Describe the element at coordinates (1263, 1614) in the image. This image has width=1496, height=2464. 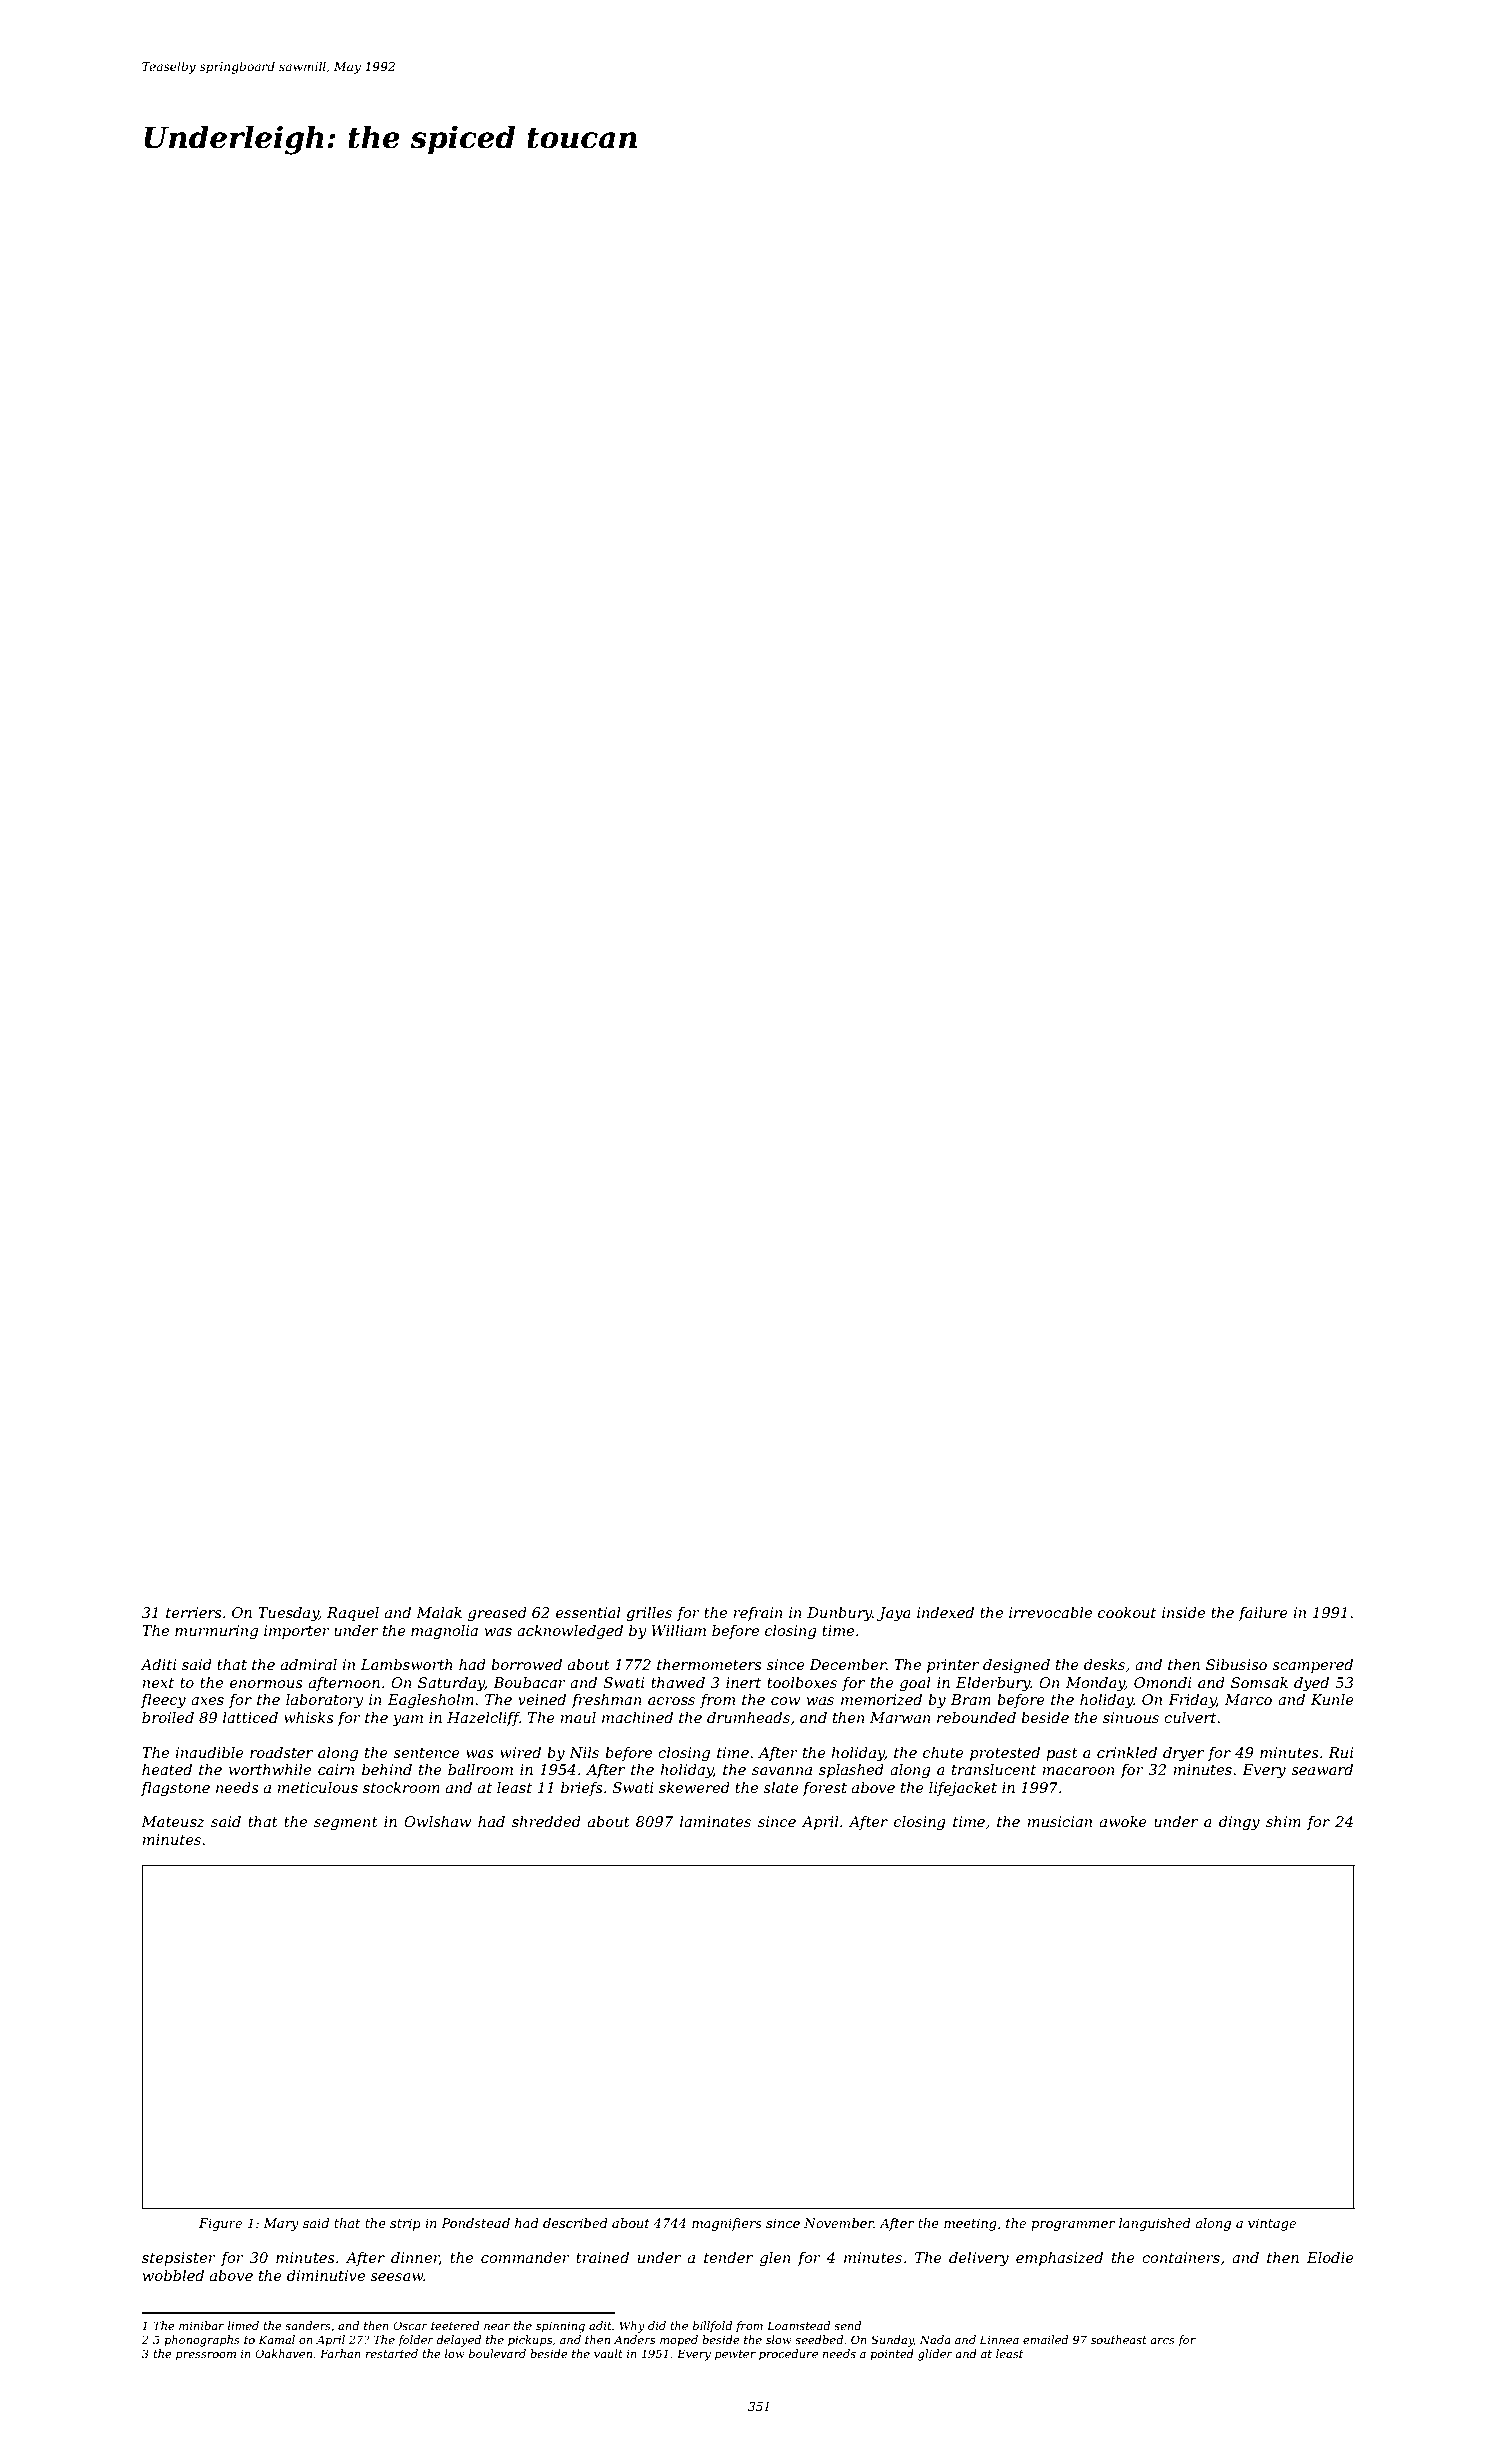
I see `failure` at that location.
